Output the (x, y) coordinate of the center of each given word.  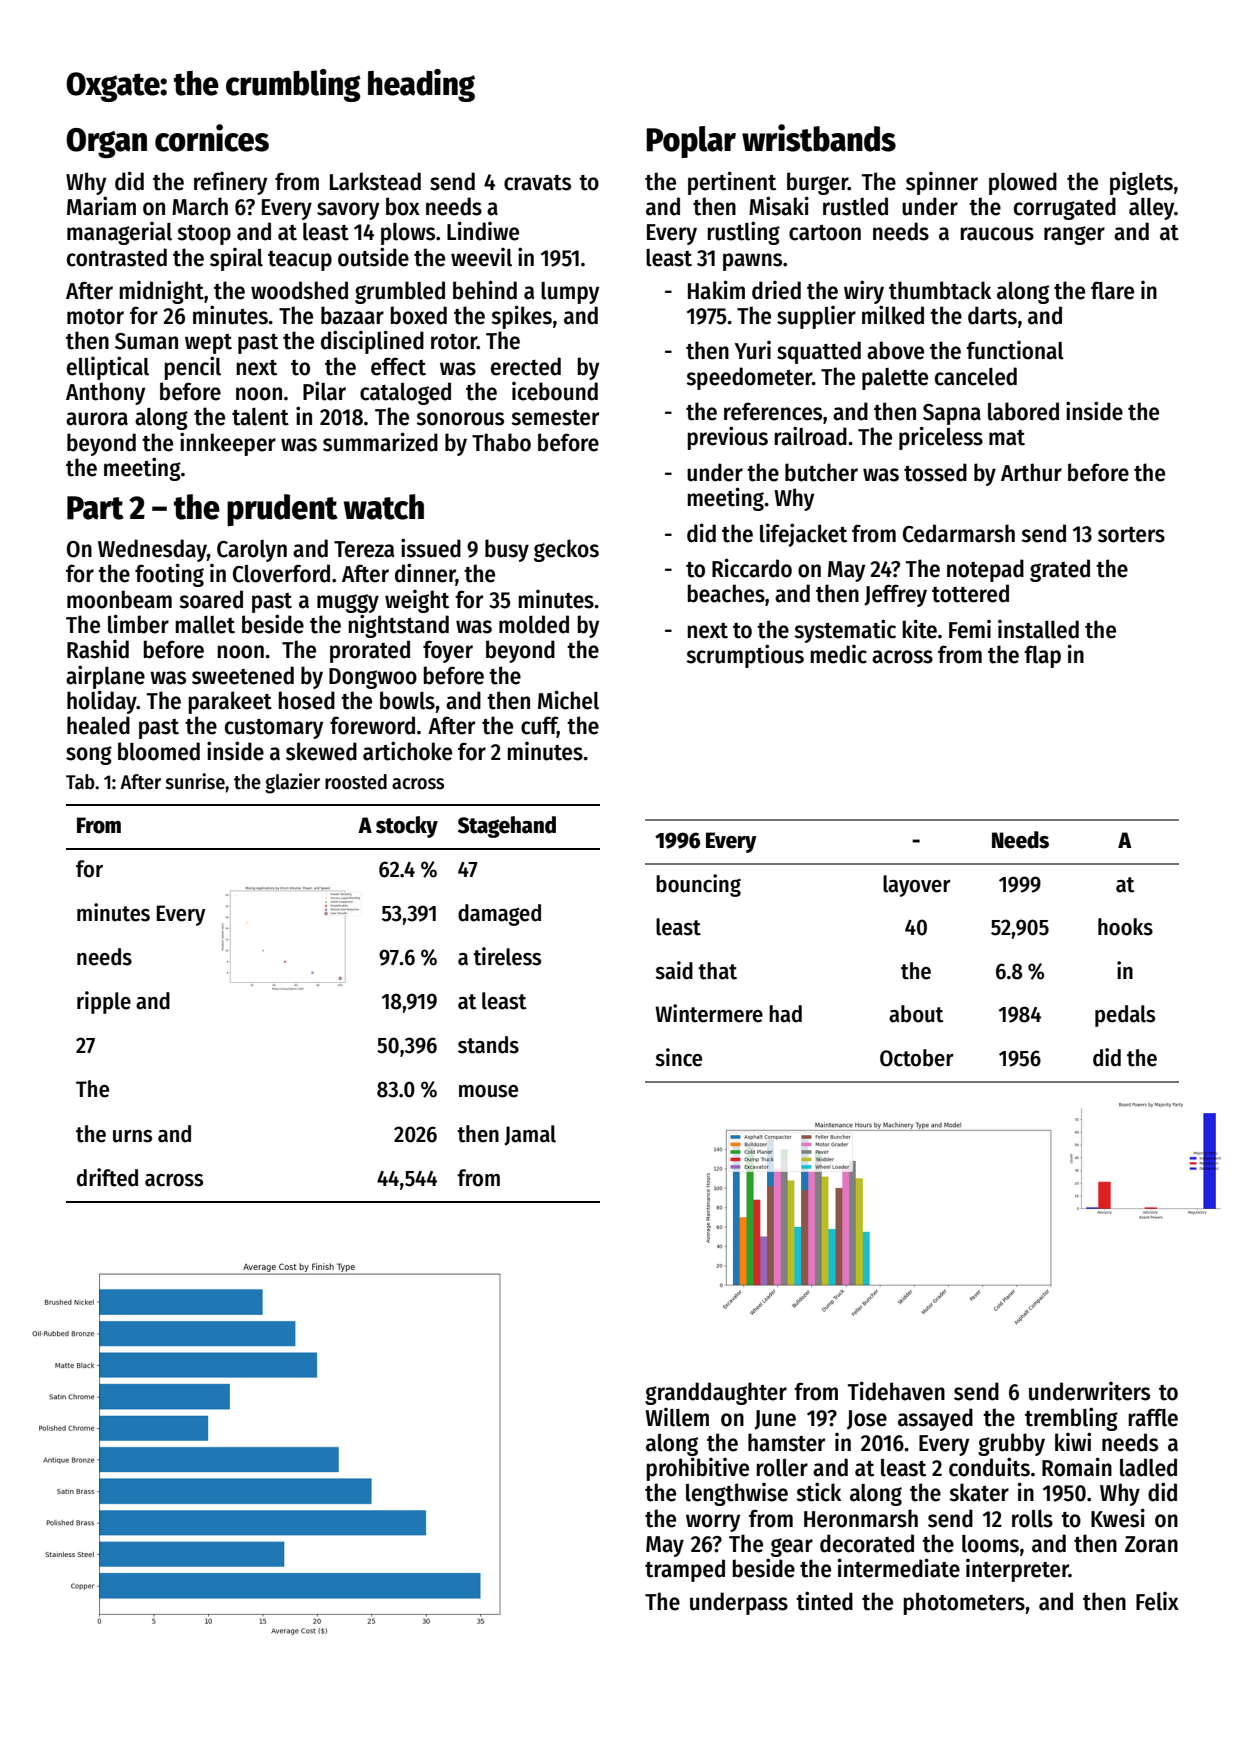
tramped (685, 1570)
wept (208, 344)
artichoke (407, 751)
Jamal (530, 1135)
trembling (1071, 1419)
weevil (481, 257)
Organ (106, 143)
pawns (752, 262)
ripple (104, 1002)
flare (1112, 290)
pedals (1125, 1016)
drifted (107, 1177)
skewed (321, 751)
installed (1038, 629)
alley (1151, 209)
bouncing (698, 885)
